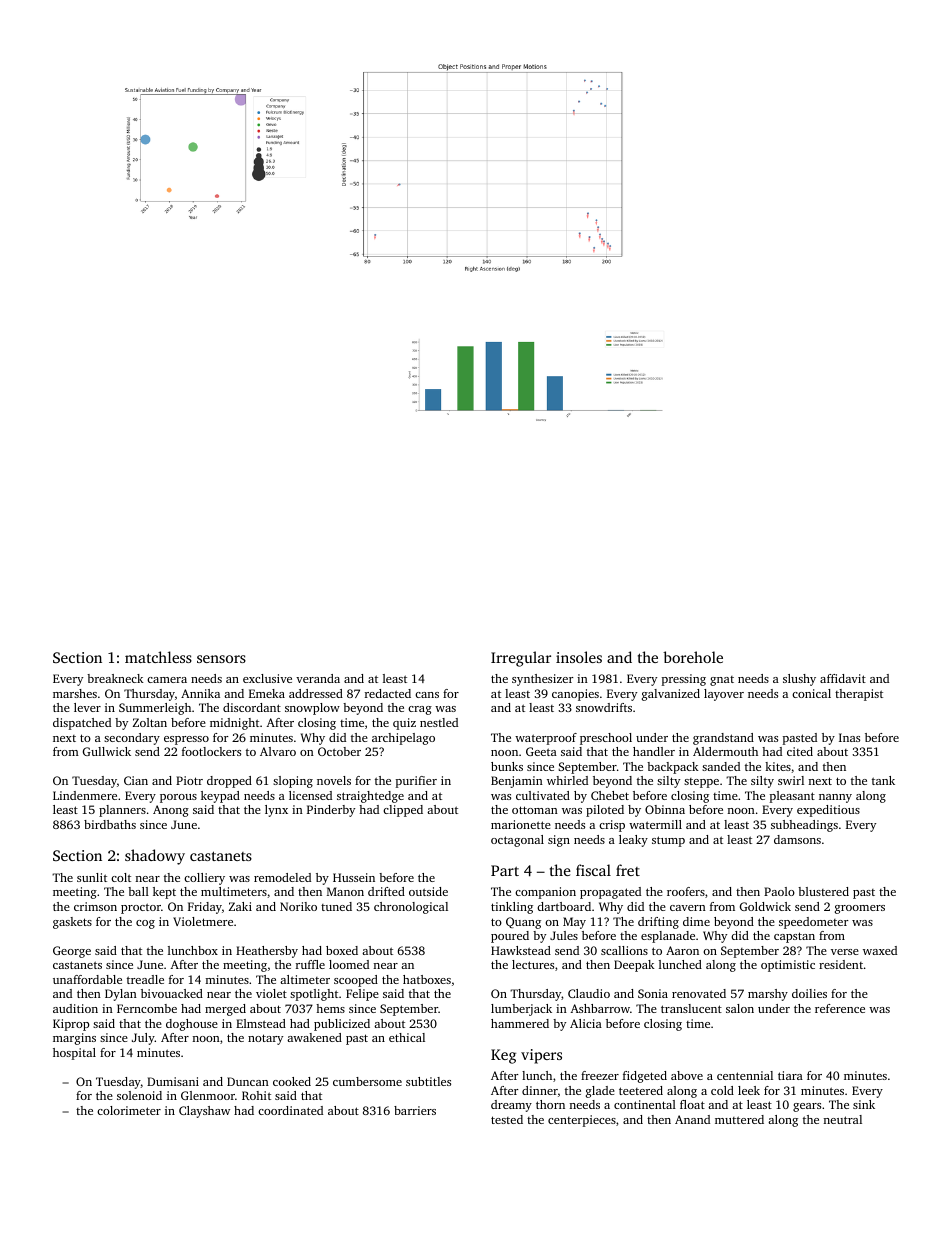 The image size is (952, 1233). What do you see at coordinates (628, 870) in the screenshot?
I see `fret` at bounding box center [628, 870].
